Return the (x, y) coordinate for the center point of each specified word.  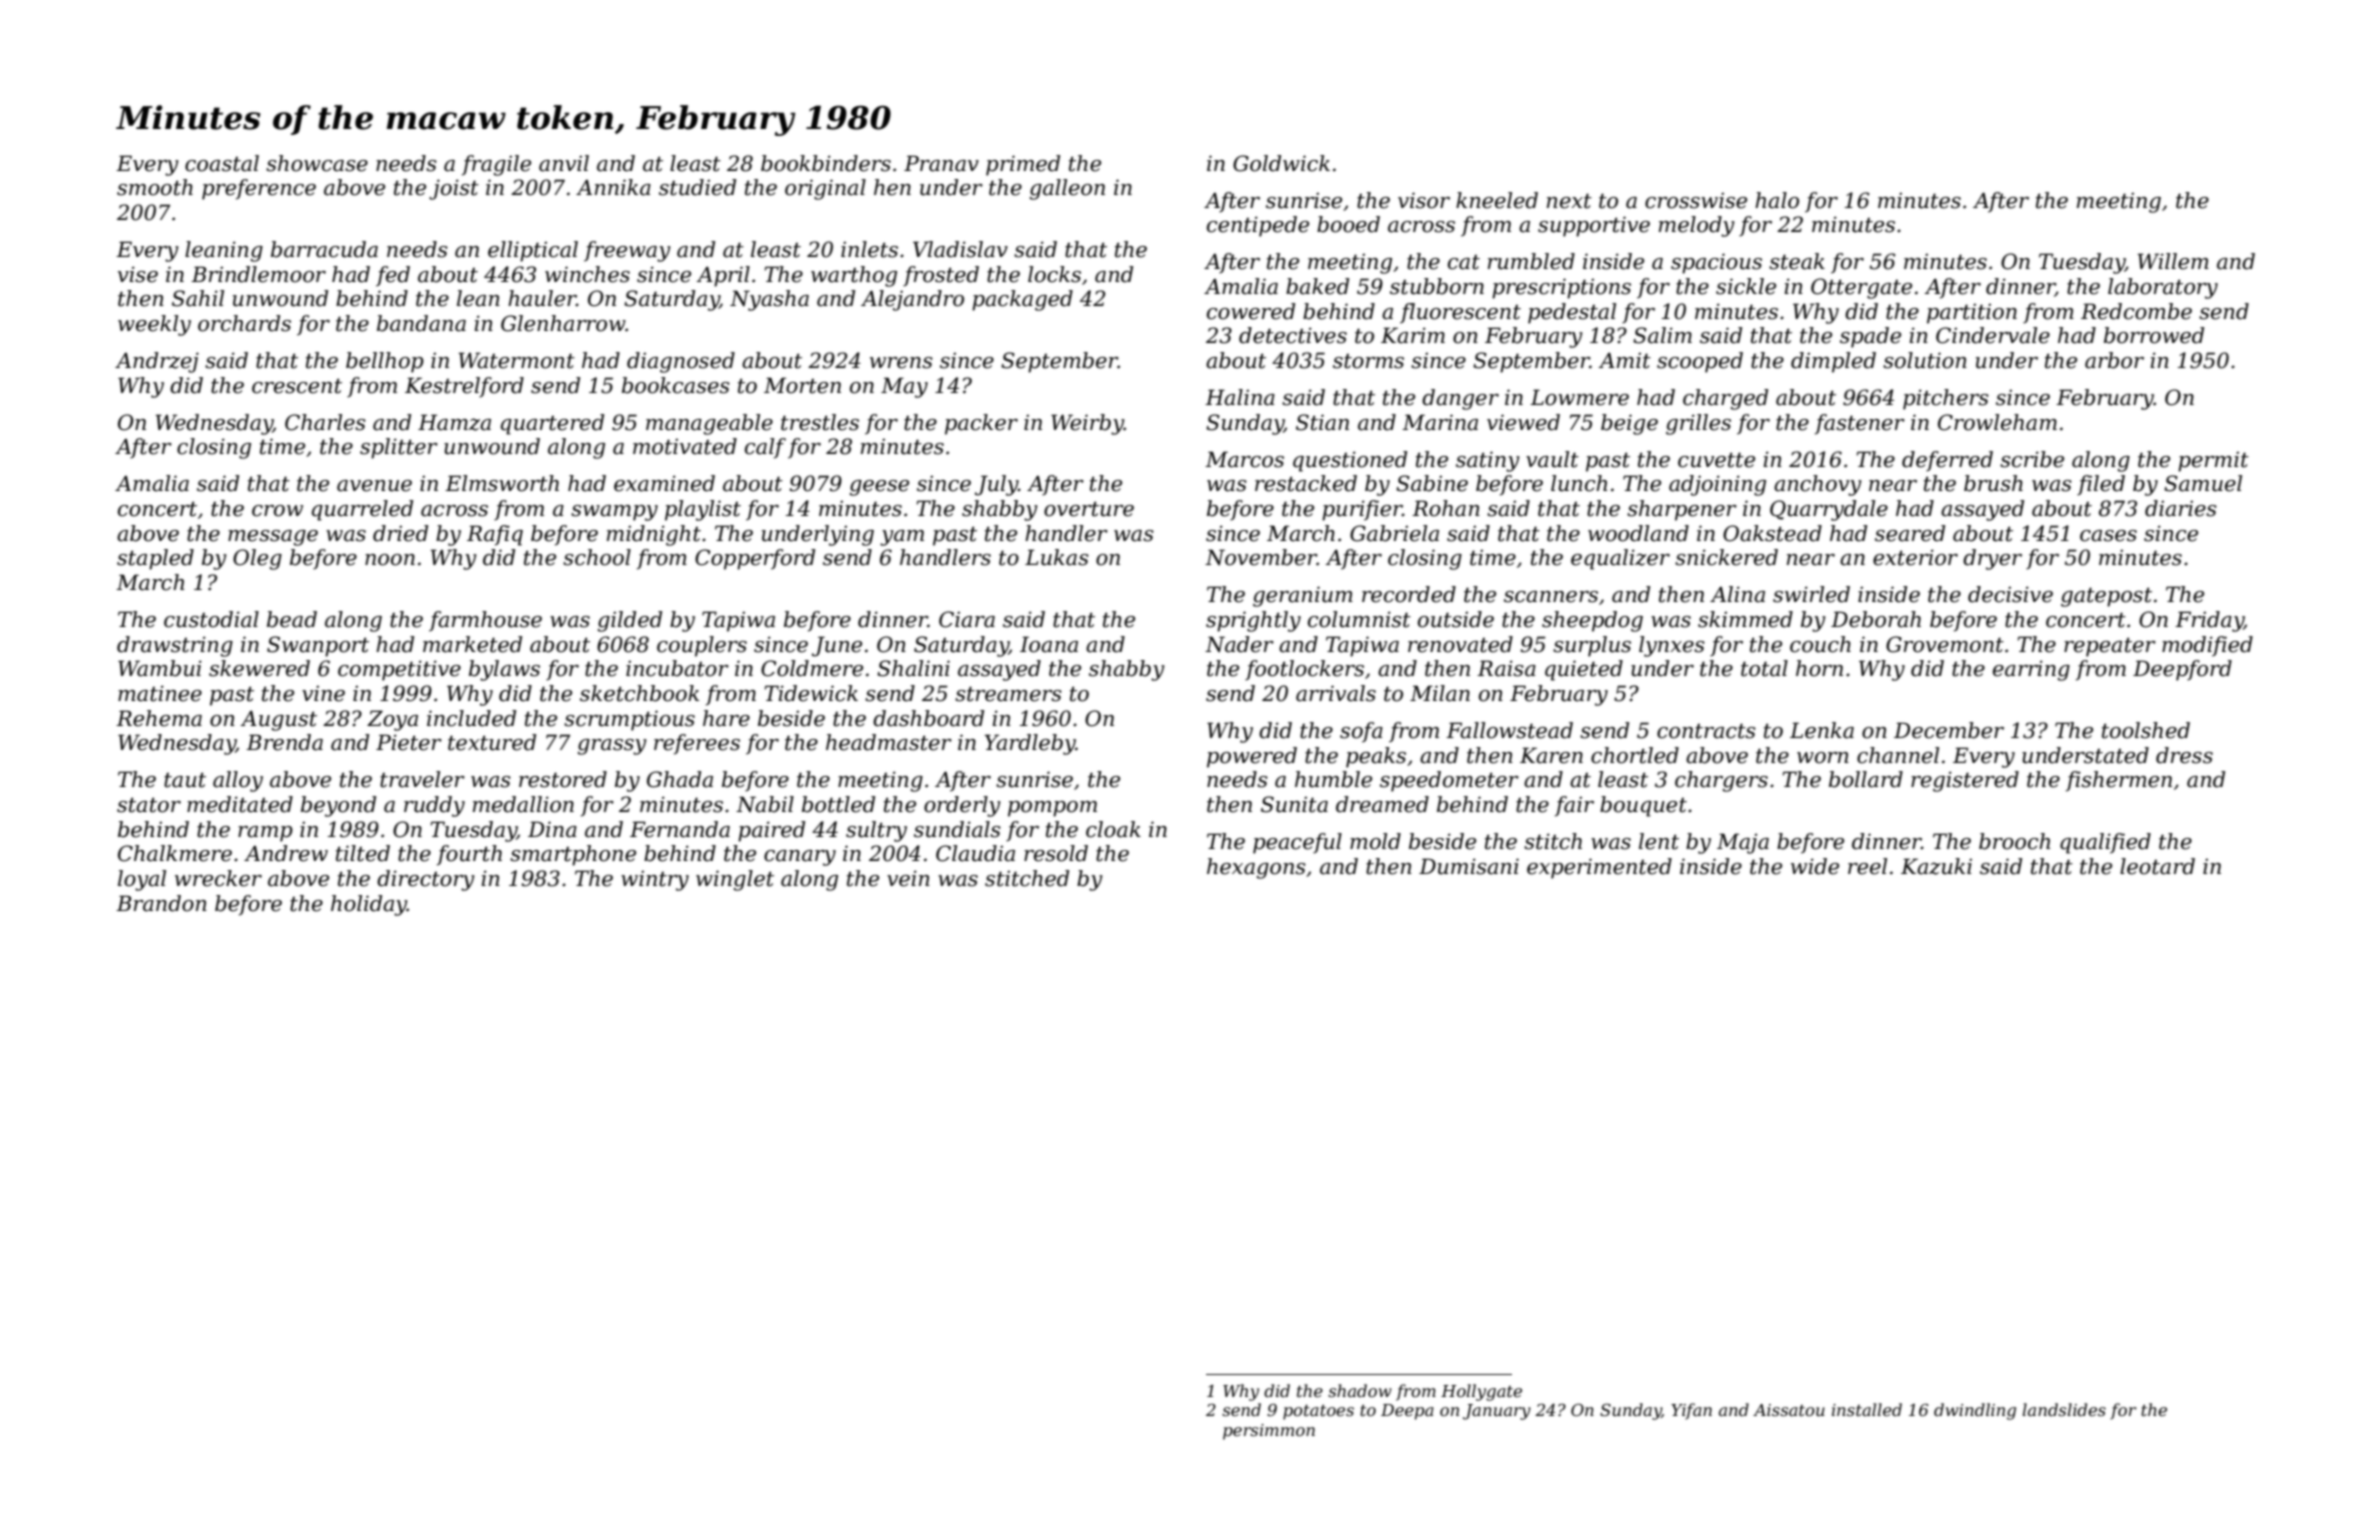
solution (1925, 360)
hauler (542, 298)
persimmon (1269, 1432)
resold (1056, 853)
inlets (869, 249)
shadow (1360, 1390)
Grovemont (1945, 644)
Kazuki (1936, 866)
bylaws (504, 670)
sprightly (1253, 621)
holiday (369, 905)
